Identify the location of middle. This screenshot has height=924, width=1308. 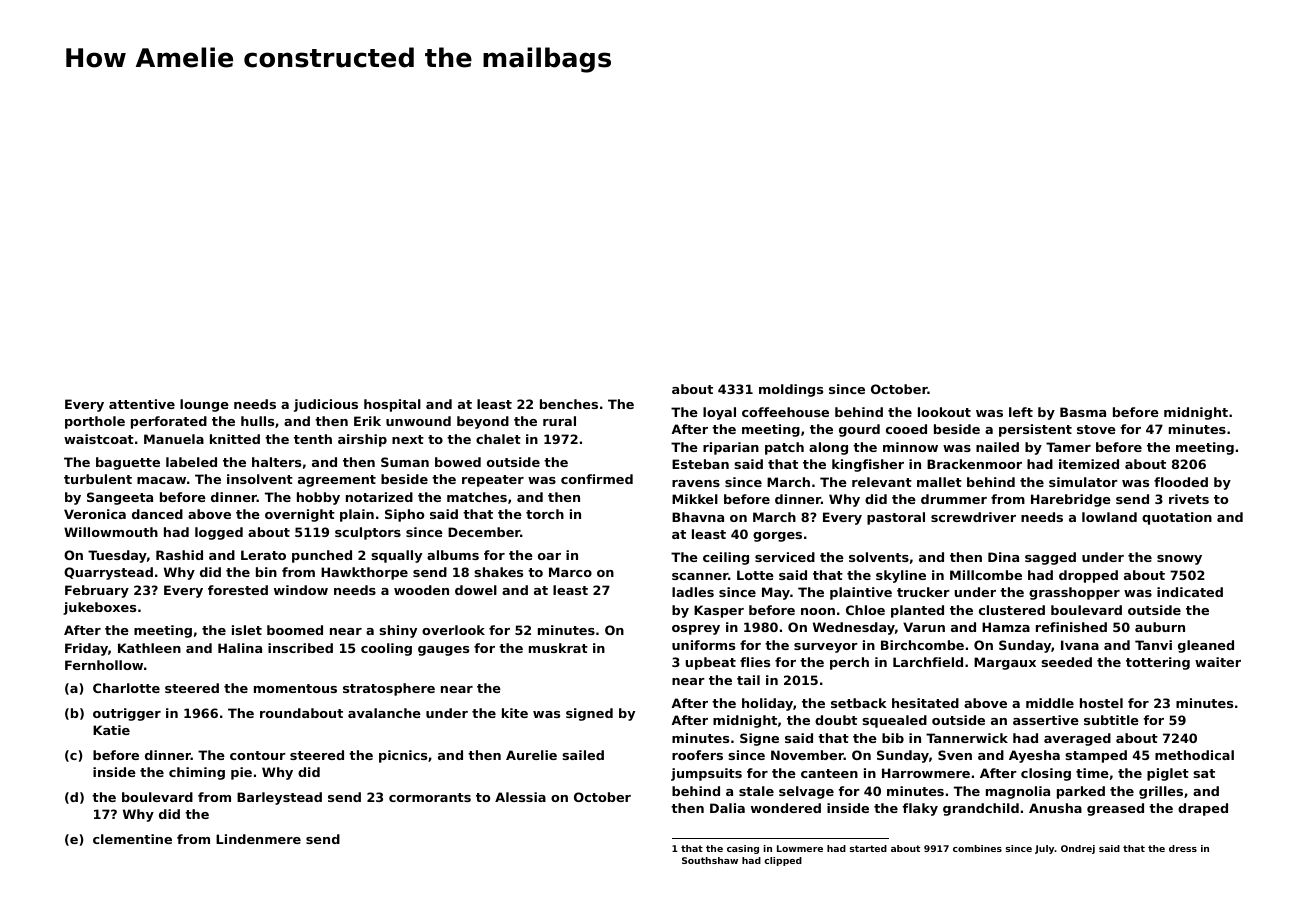
(1050, 703).
